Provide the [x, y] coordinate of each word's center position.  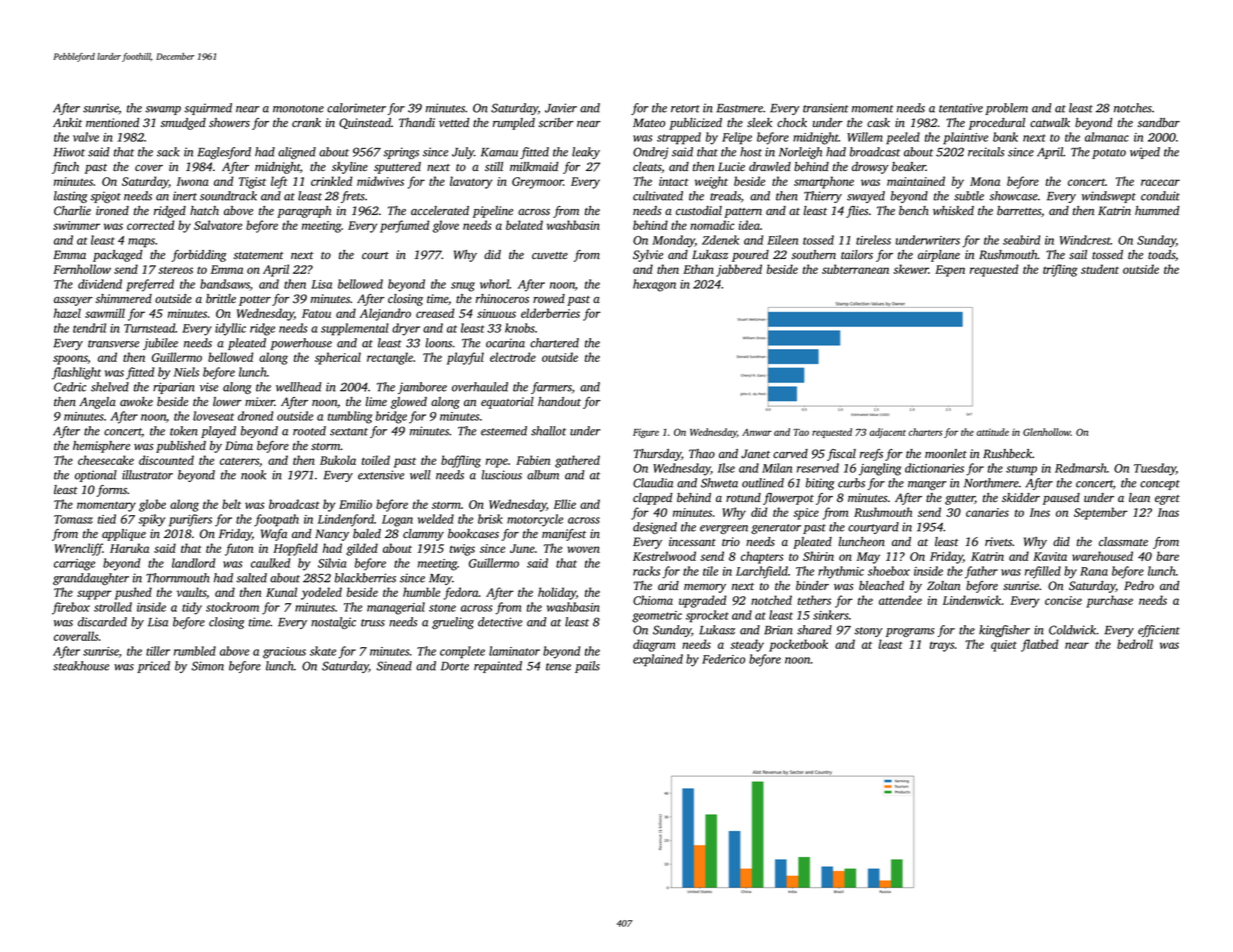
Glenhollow [1047, 432]
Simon [208, 666]
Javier [561, 108]
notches [1133, 108]
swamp [163, 110]
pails [587, 667]
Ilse [726, 468]
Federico [723, 659]
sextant [349, 432]
